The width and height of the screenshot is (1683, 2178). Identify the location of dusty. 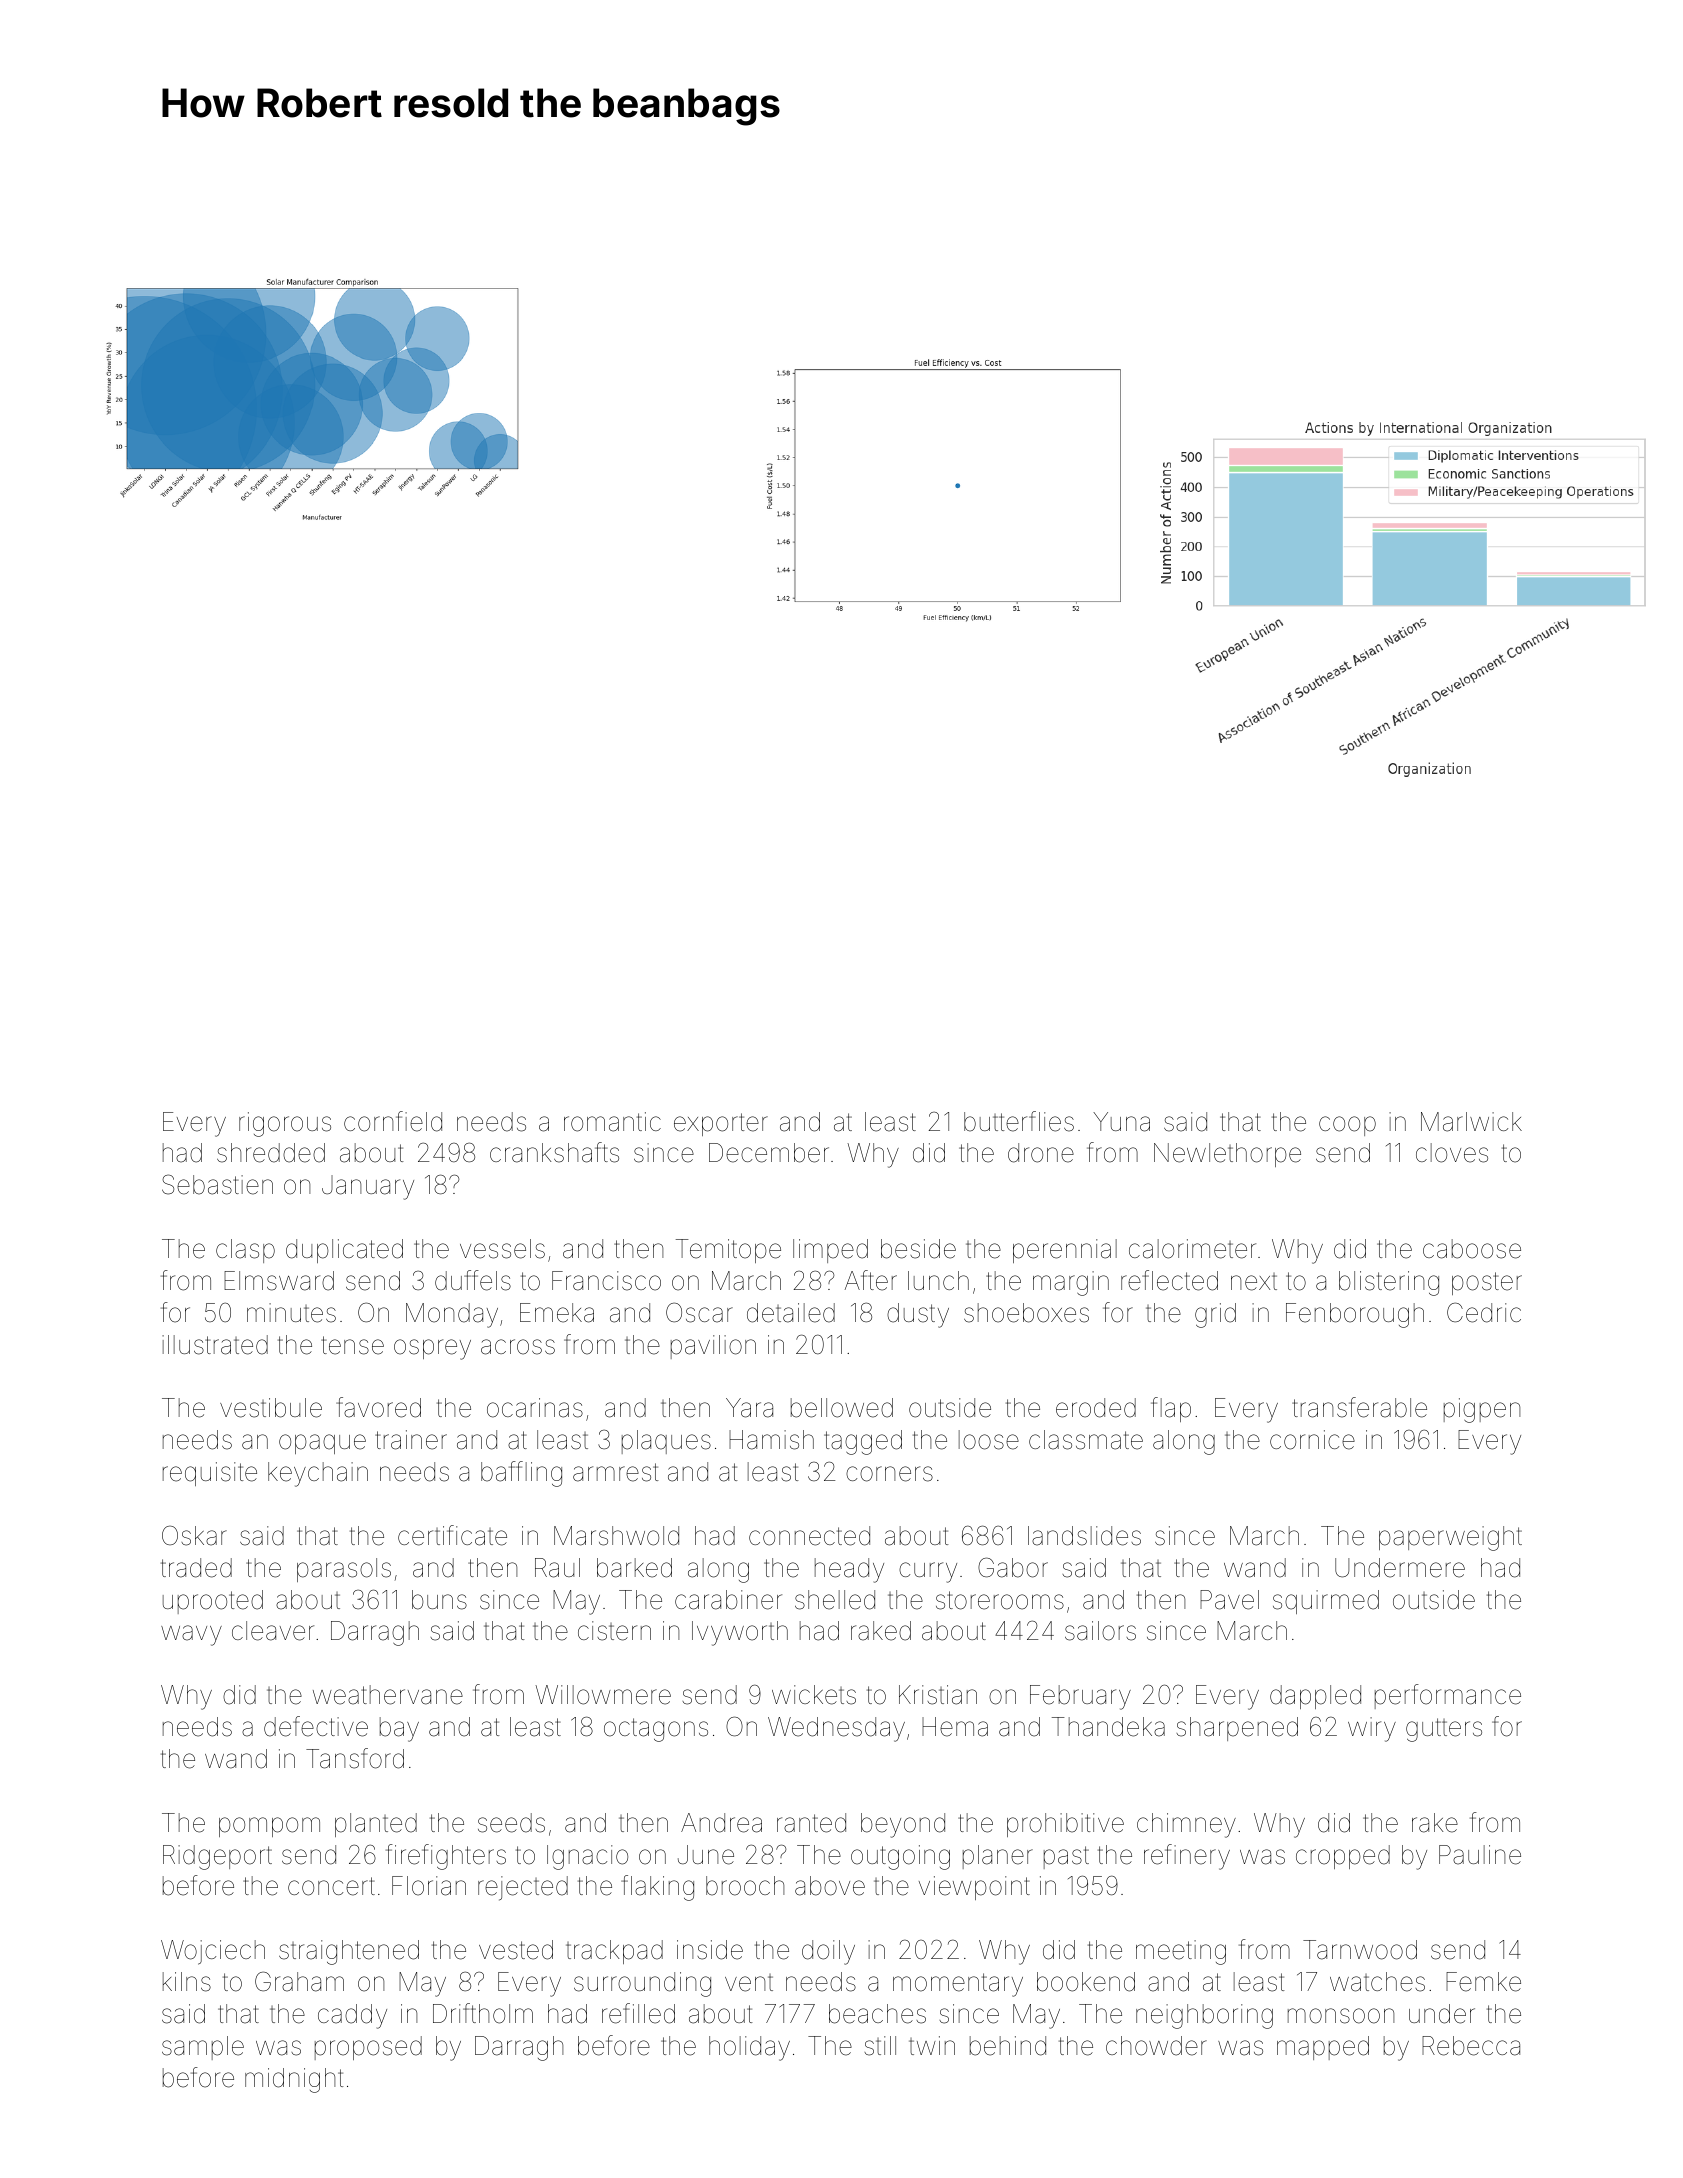
(918, 1315).
